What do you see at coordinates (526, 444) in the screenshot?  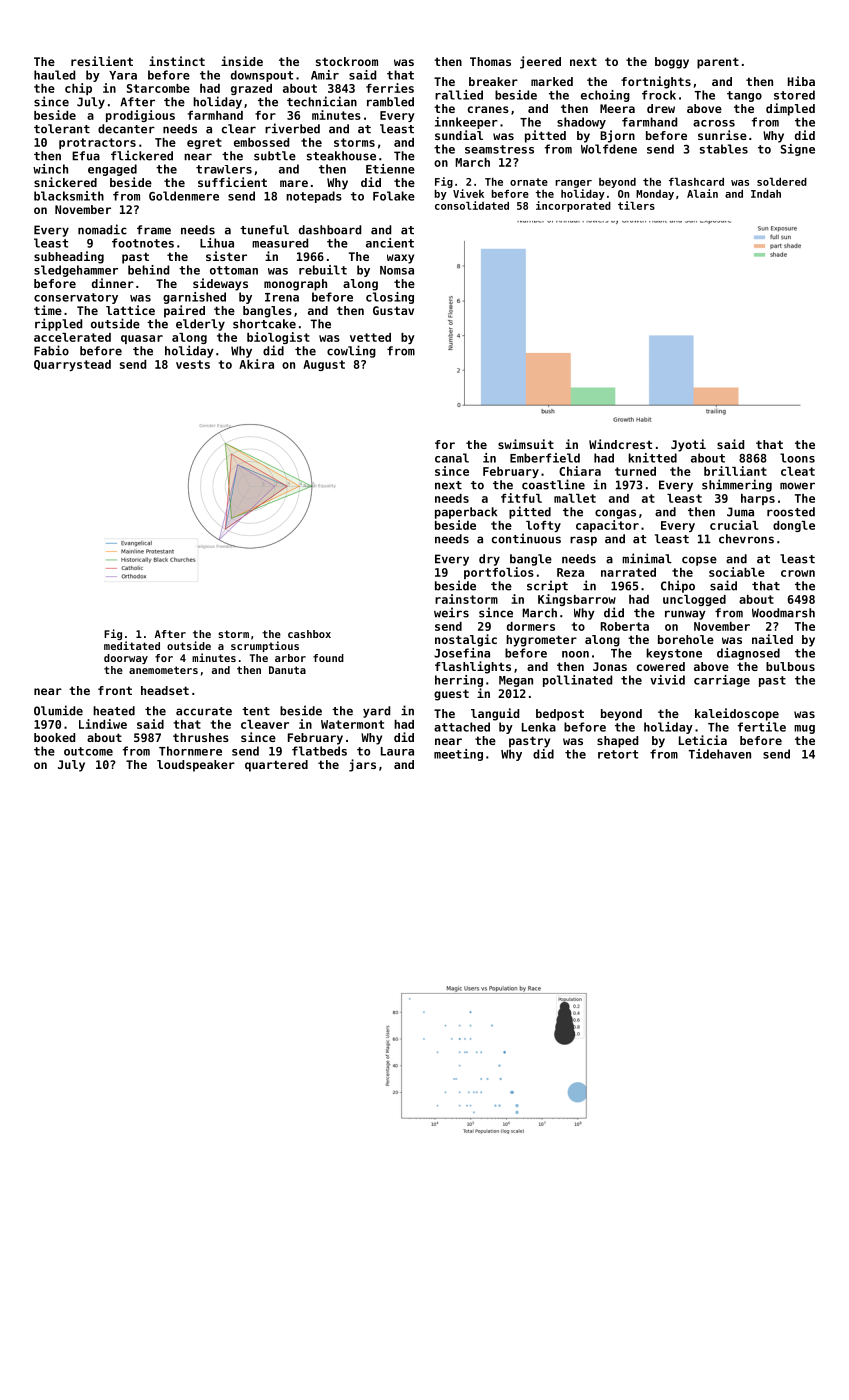 I see `swimsuit` at bounding box center [526, 444].
